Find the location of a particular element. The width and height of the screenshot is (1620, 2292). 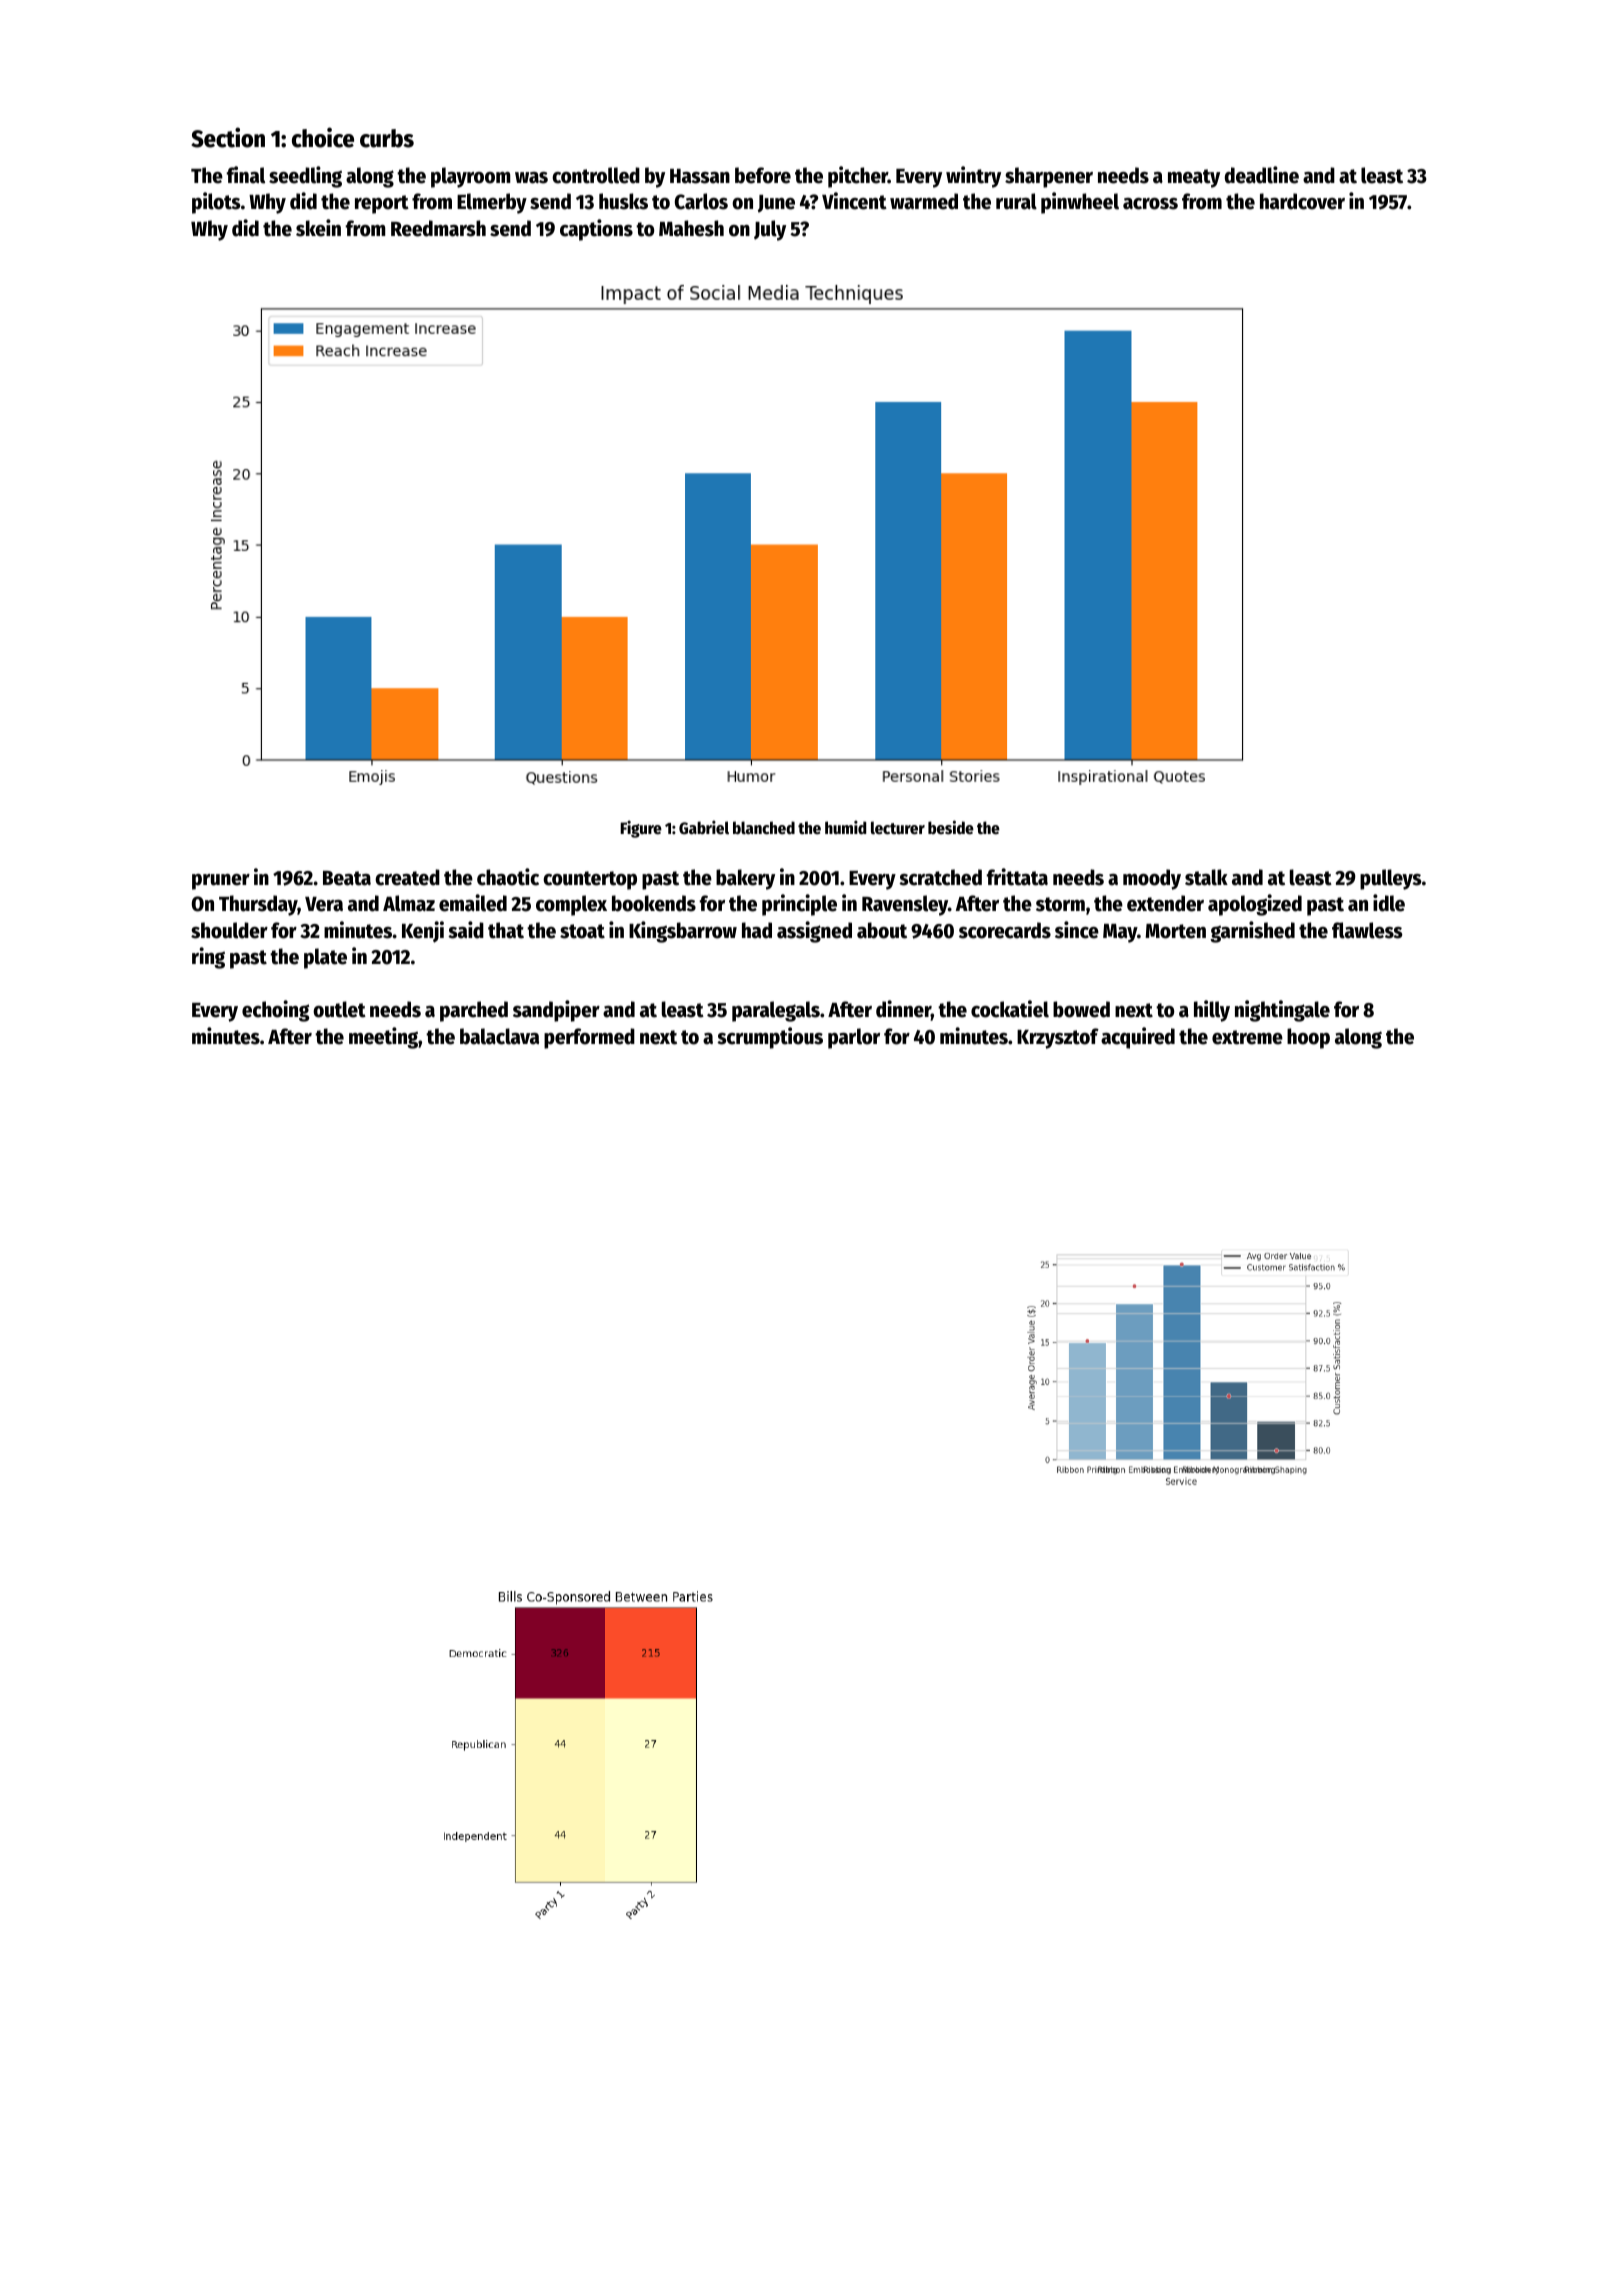

beside is located at coordinates (951, 827).
